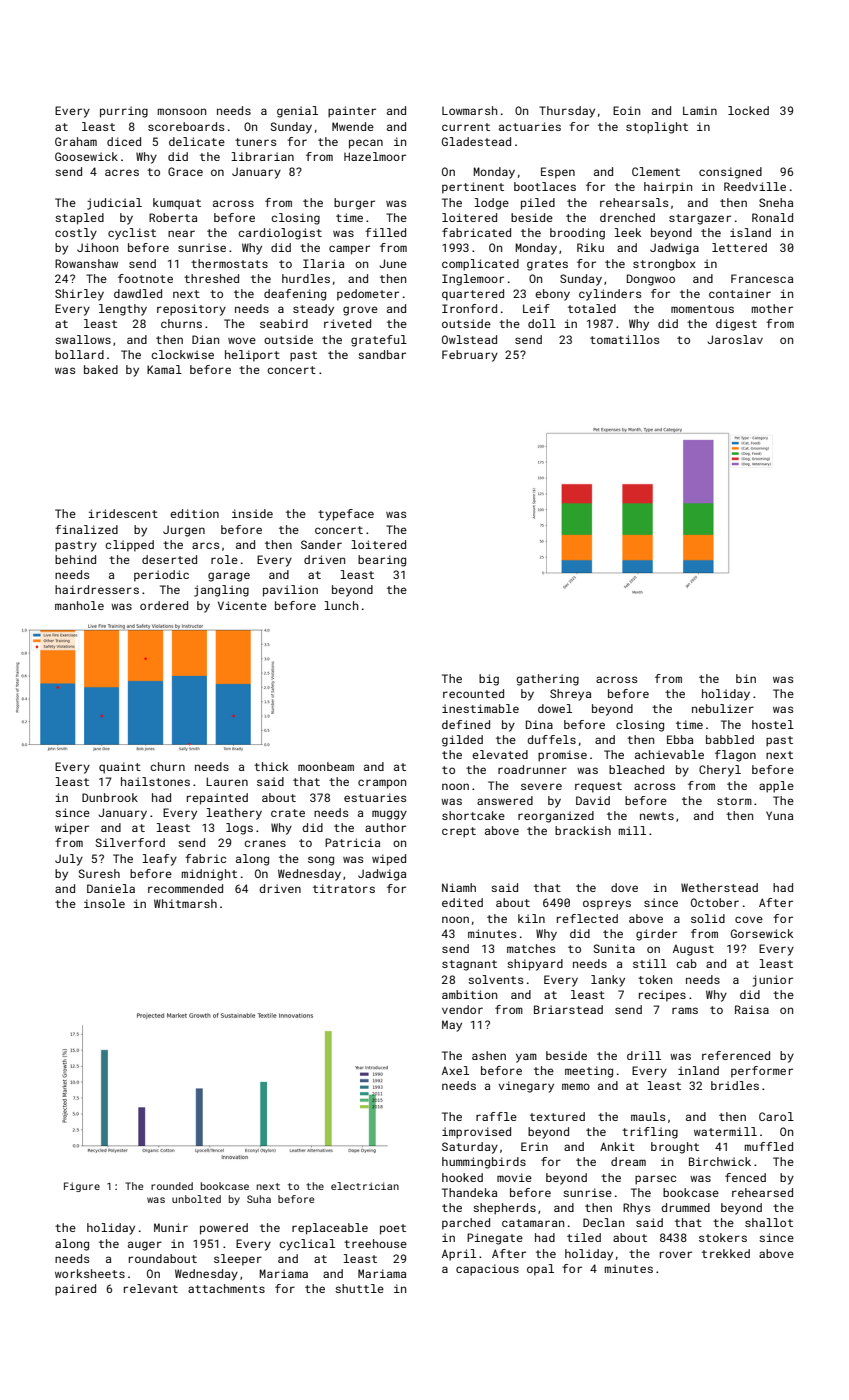 Image resolution: width=849 pixels, height=1400 pixels. I want to click on opal, so click(540, 1270).
